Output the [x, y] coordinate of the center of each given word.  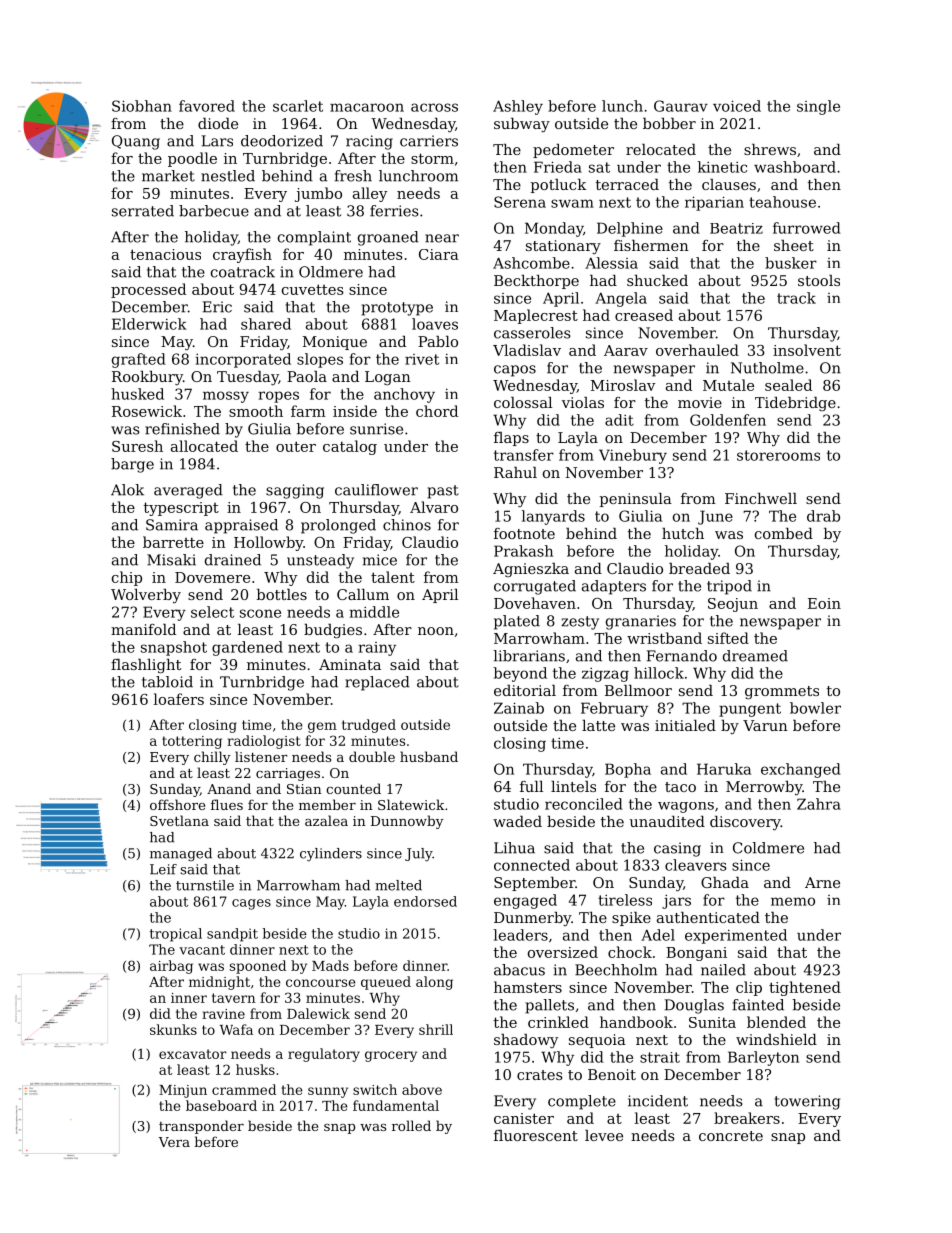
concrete [731, 1136]
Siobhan [142, 106]
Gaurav [681, 106]
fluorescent [536, 1135]
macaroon [367, 107]
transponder [201, 1127]
